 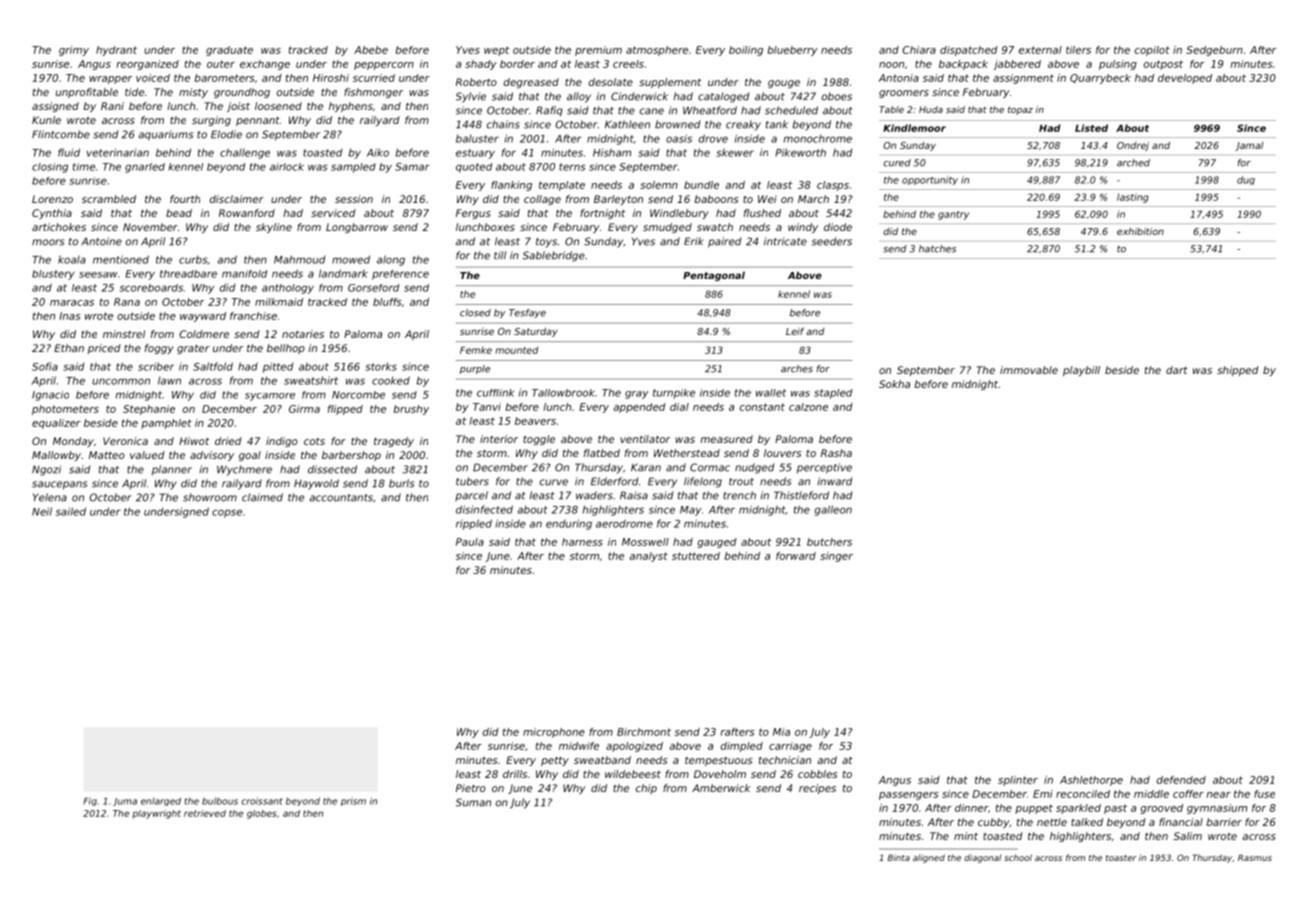 I want to click on surging, so click(x=211, y=121).
